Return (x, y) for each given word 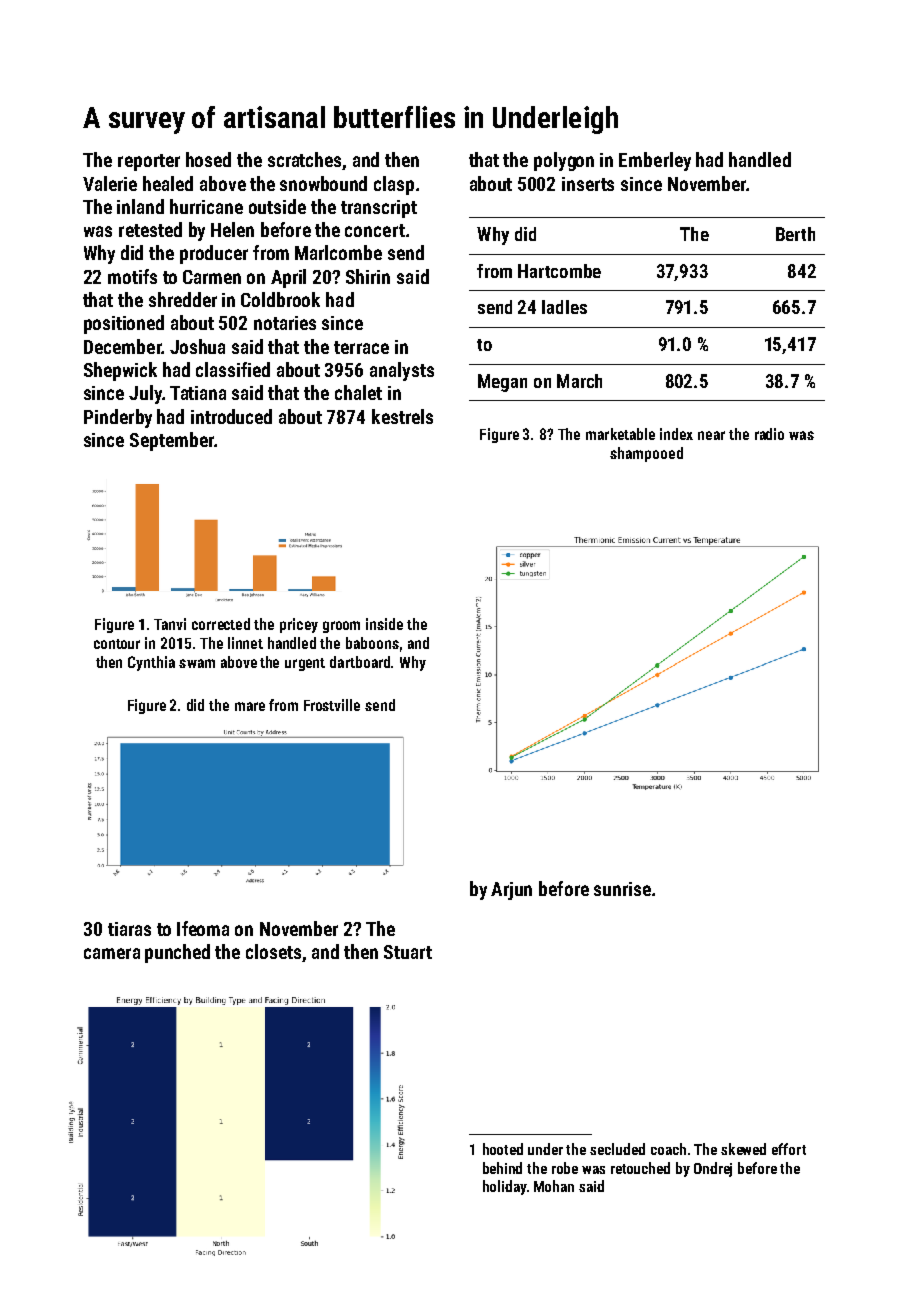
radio (769, 434)
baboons (372, 643)
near (711, 435)
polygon (564, 161)
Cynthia (151, 663)
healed (168, 183)
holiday (505, 1187)
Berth (795, 234)
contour (117, 644)
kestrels (402, 416)
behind (502, 1168)
